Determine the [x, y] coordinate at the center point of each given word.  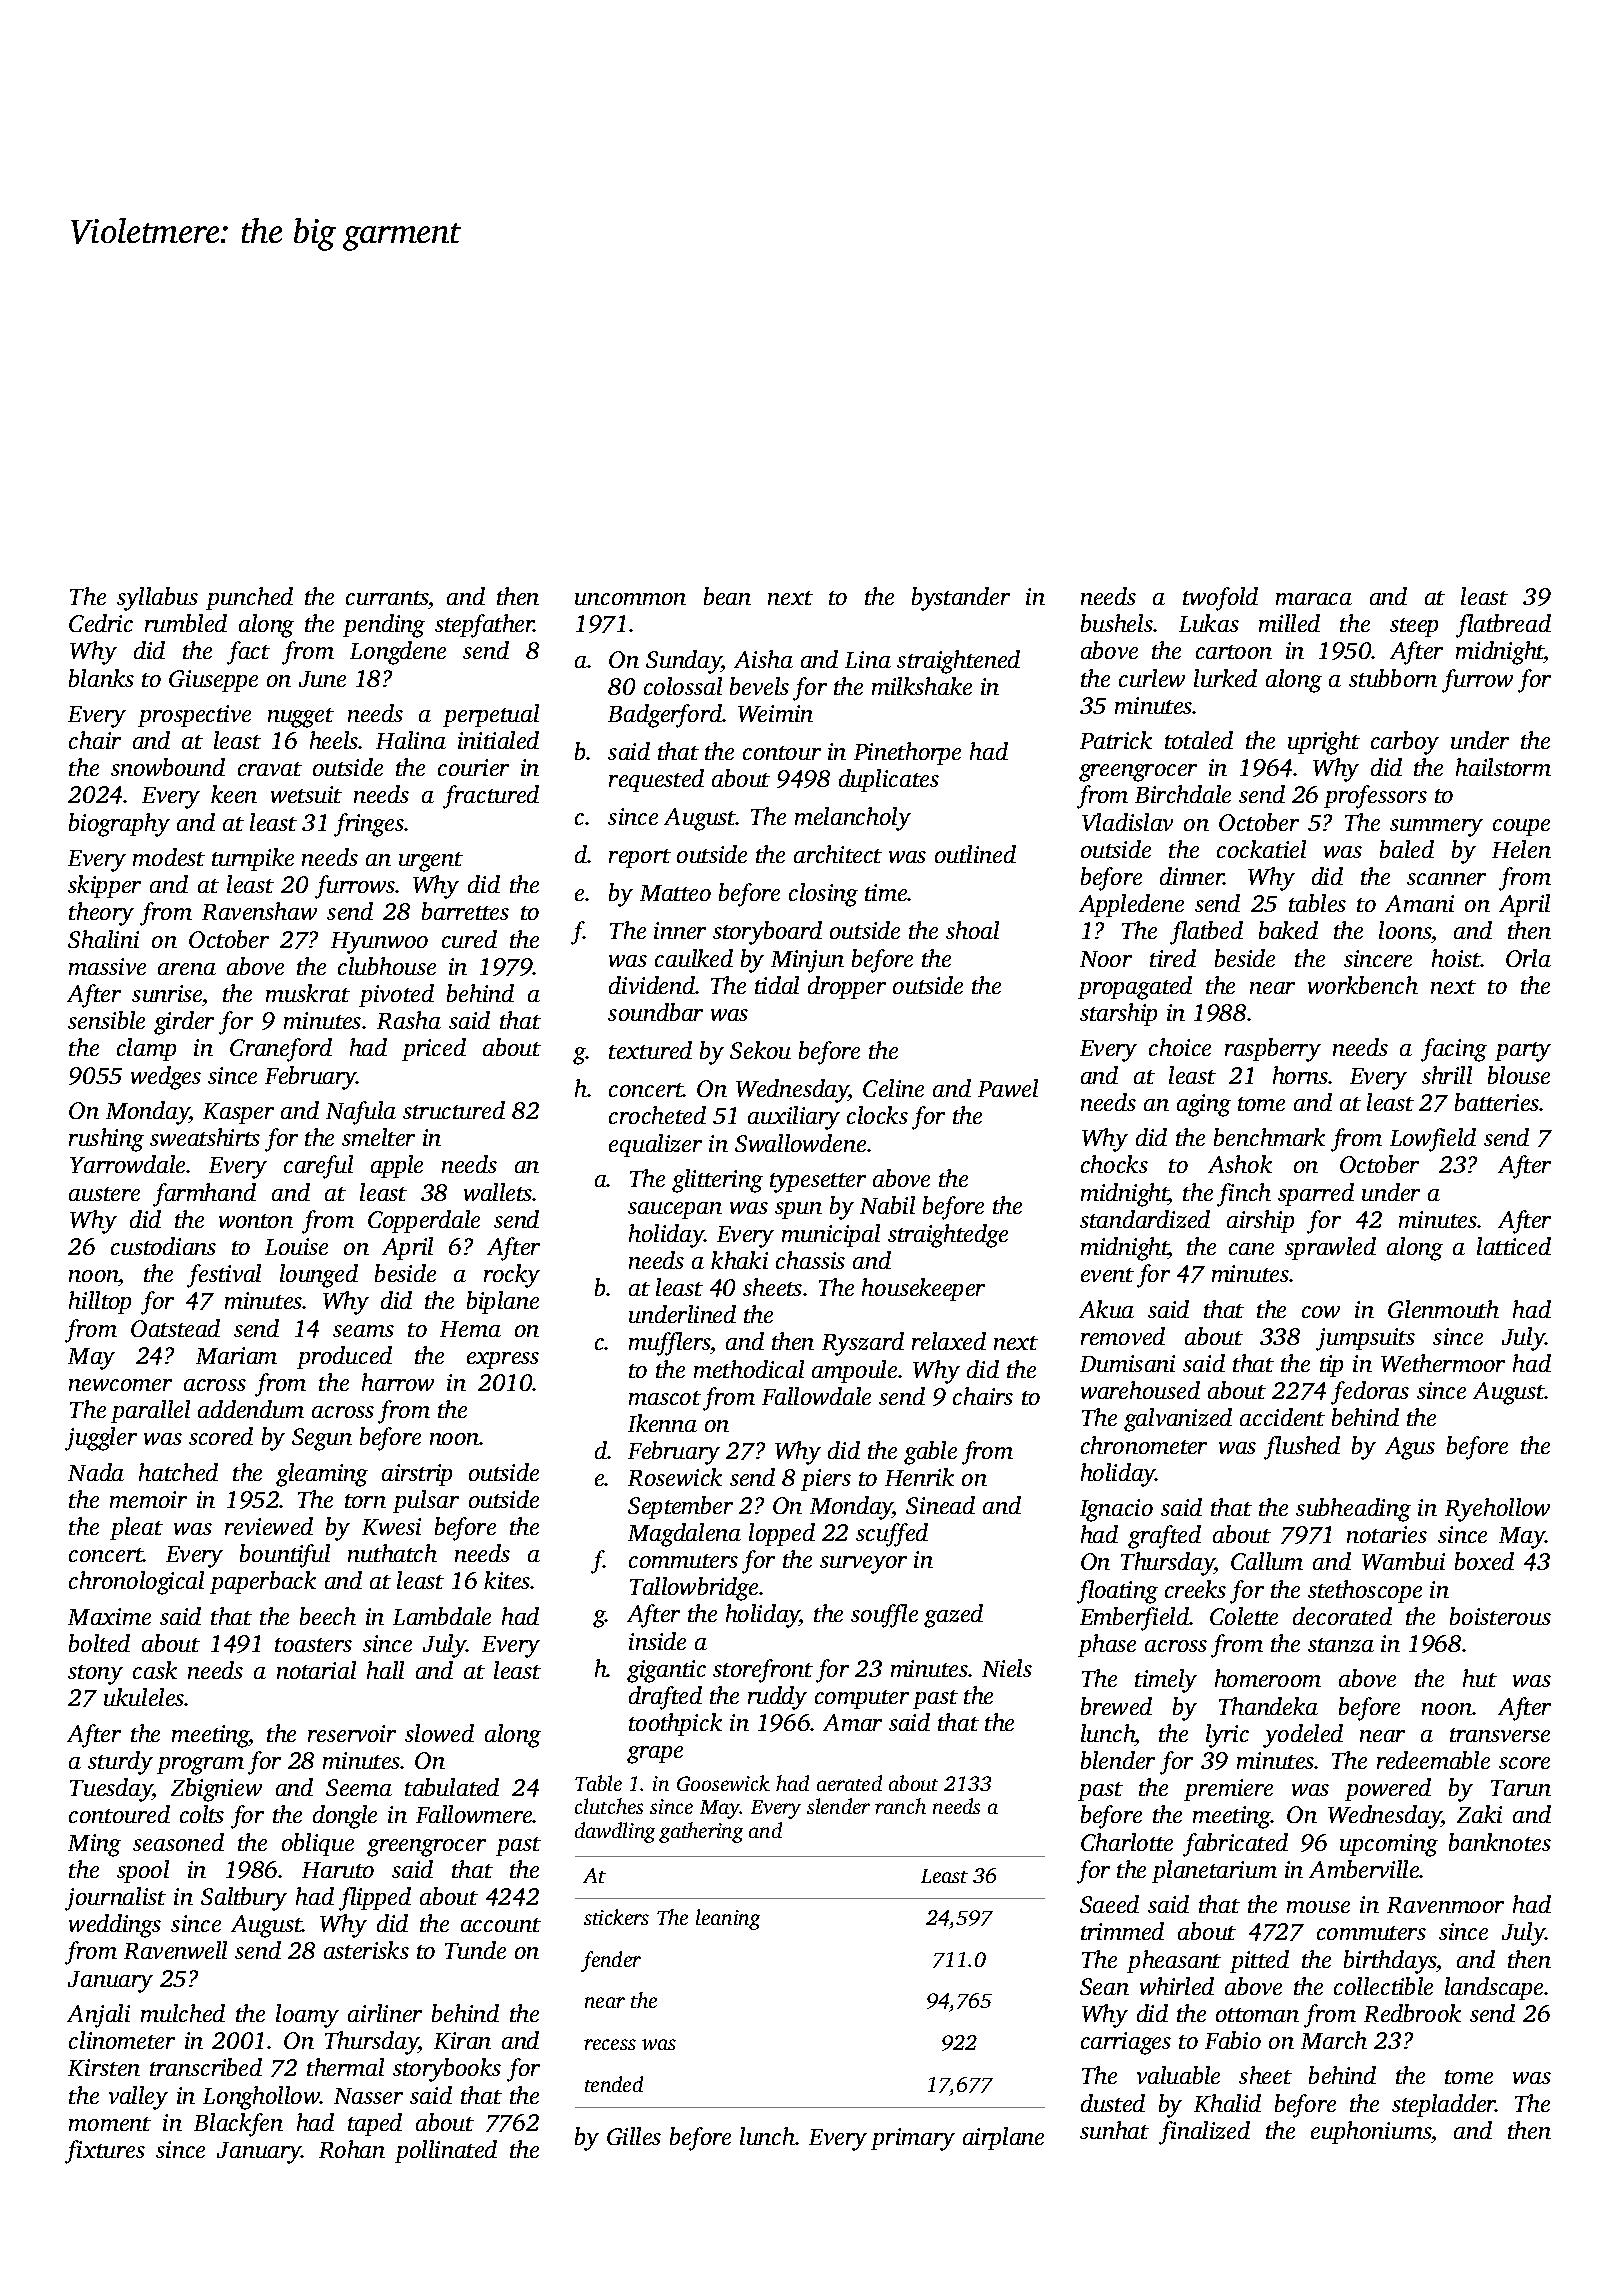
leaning [728, 1919]
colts [202, 1814]
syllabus [157, 599]
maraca [1314, 599]
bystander [961, 599]
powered [1388, 1789]
